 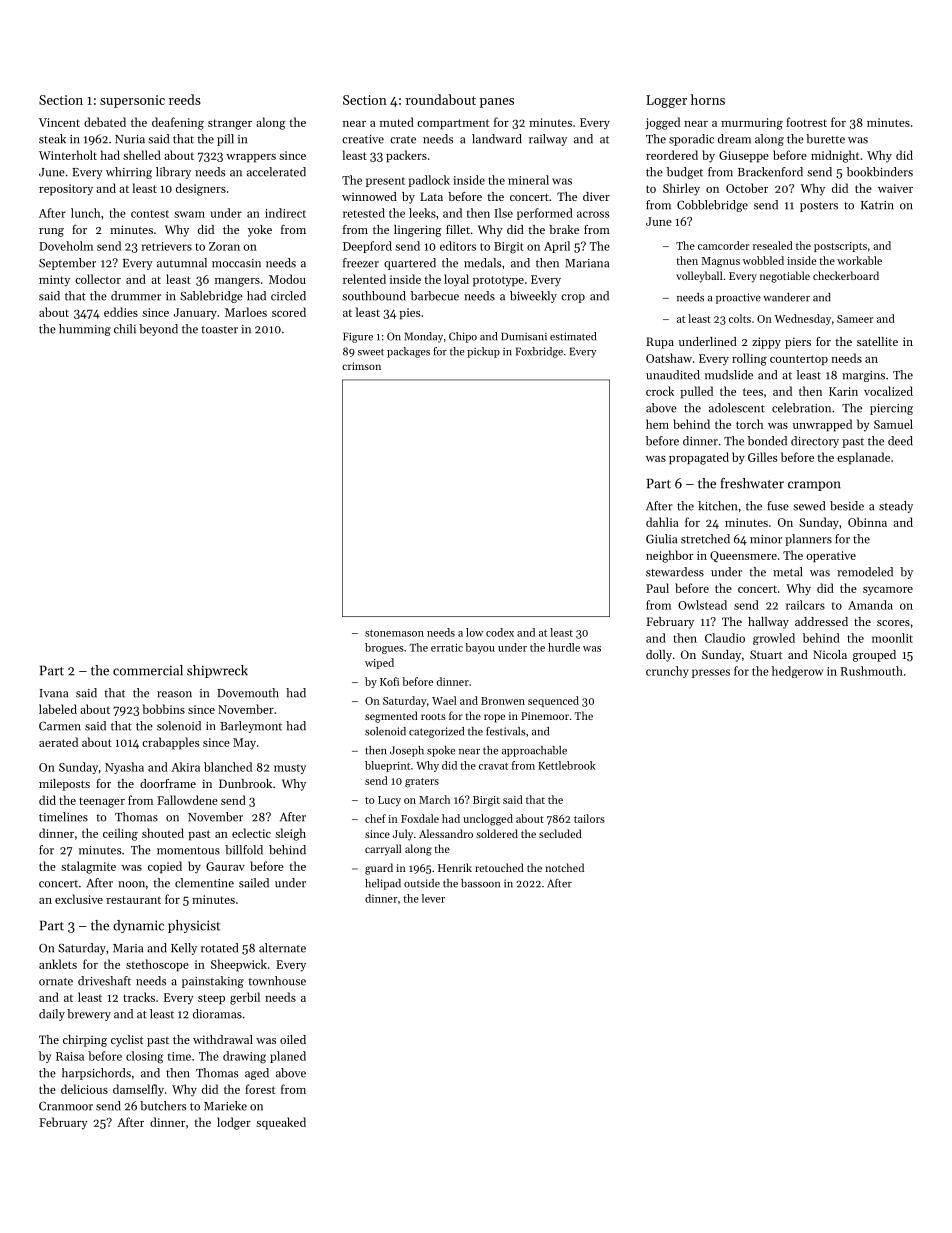 I want to click on musty, so click(x=290, y=769).
